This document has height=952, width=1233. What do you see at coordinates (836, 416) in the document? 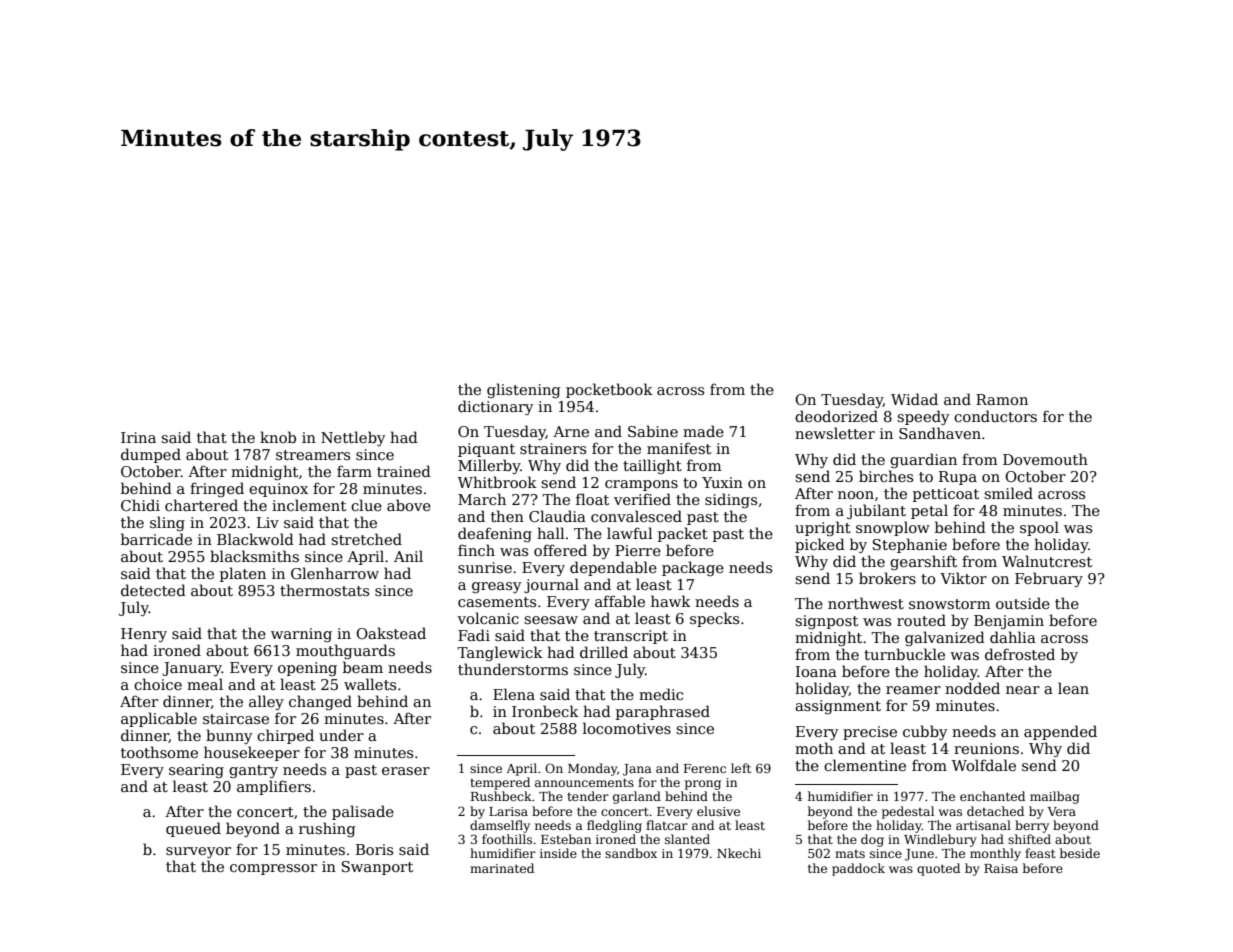
I see `deodorized` at bounding box center [836, 416].
